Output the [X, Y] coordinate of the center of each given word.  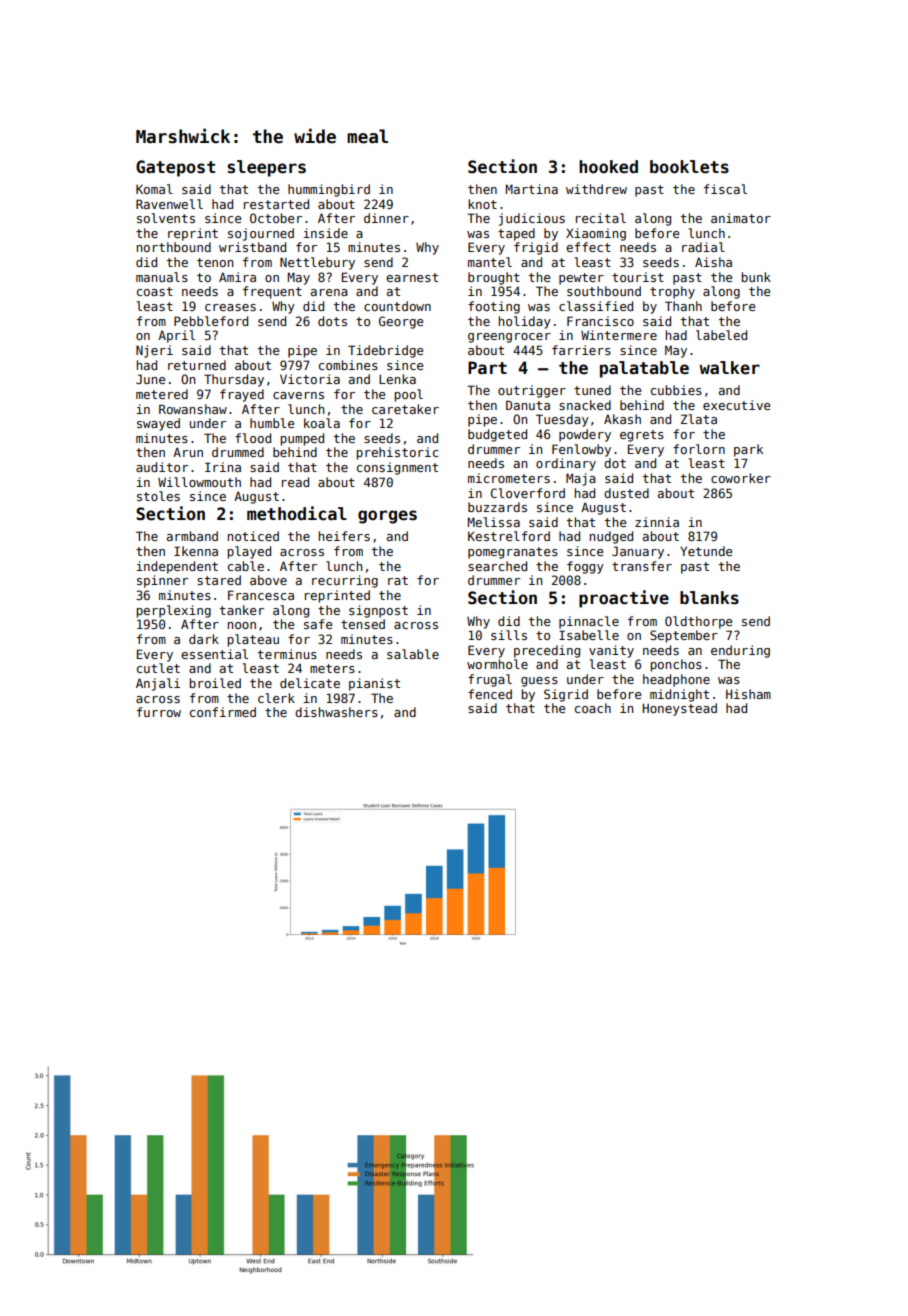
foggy [585, 567]
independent [177, 567]
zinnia [657, 522]
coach [593, 708]
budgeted [497, 435]
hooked [608, 167]
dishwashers [336, 712]
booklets [689, 167]
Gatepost [175, 168]
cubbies [676, 390]
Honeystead [680, 709]
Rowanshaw [193, 409]
